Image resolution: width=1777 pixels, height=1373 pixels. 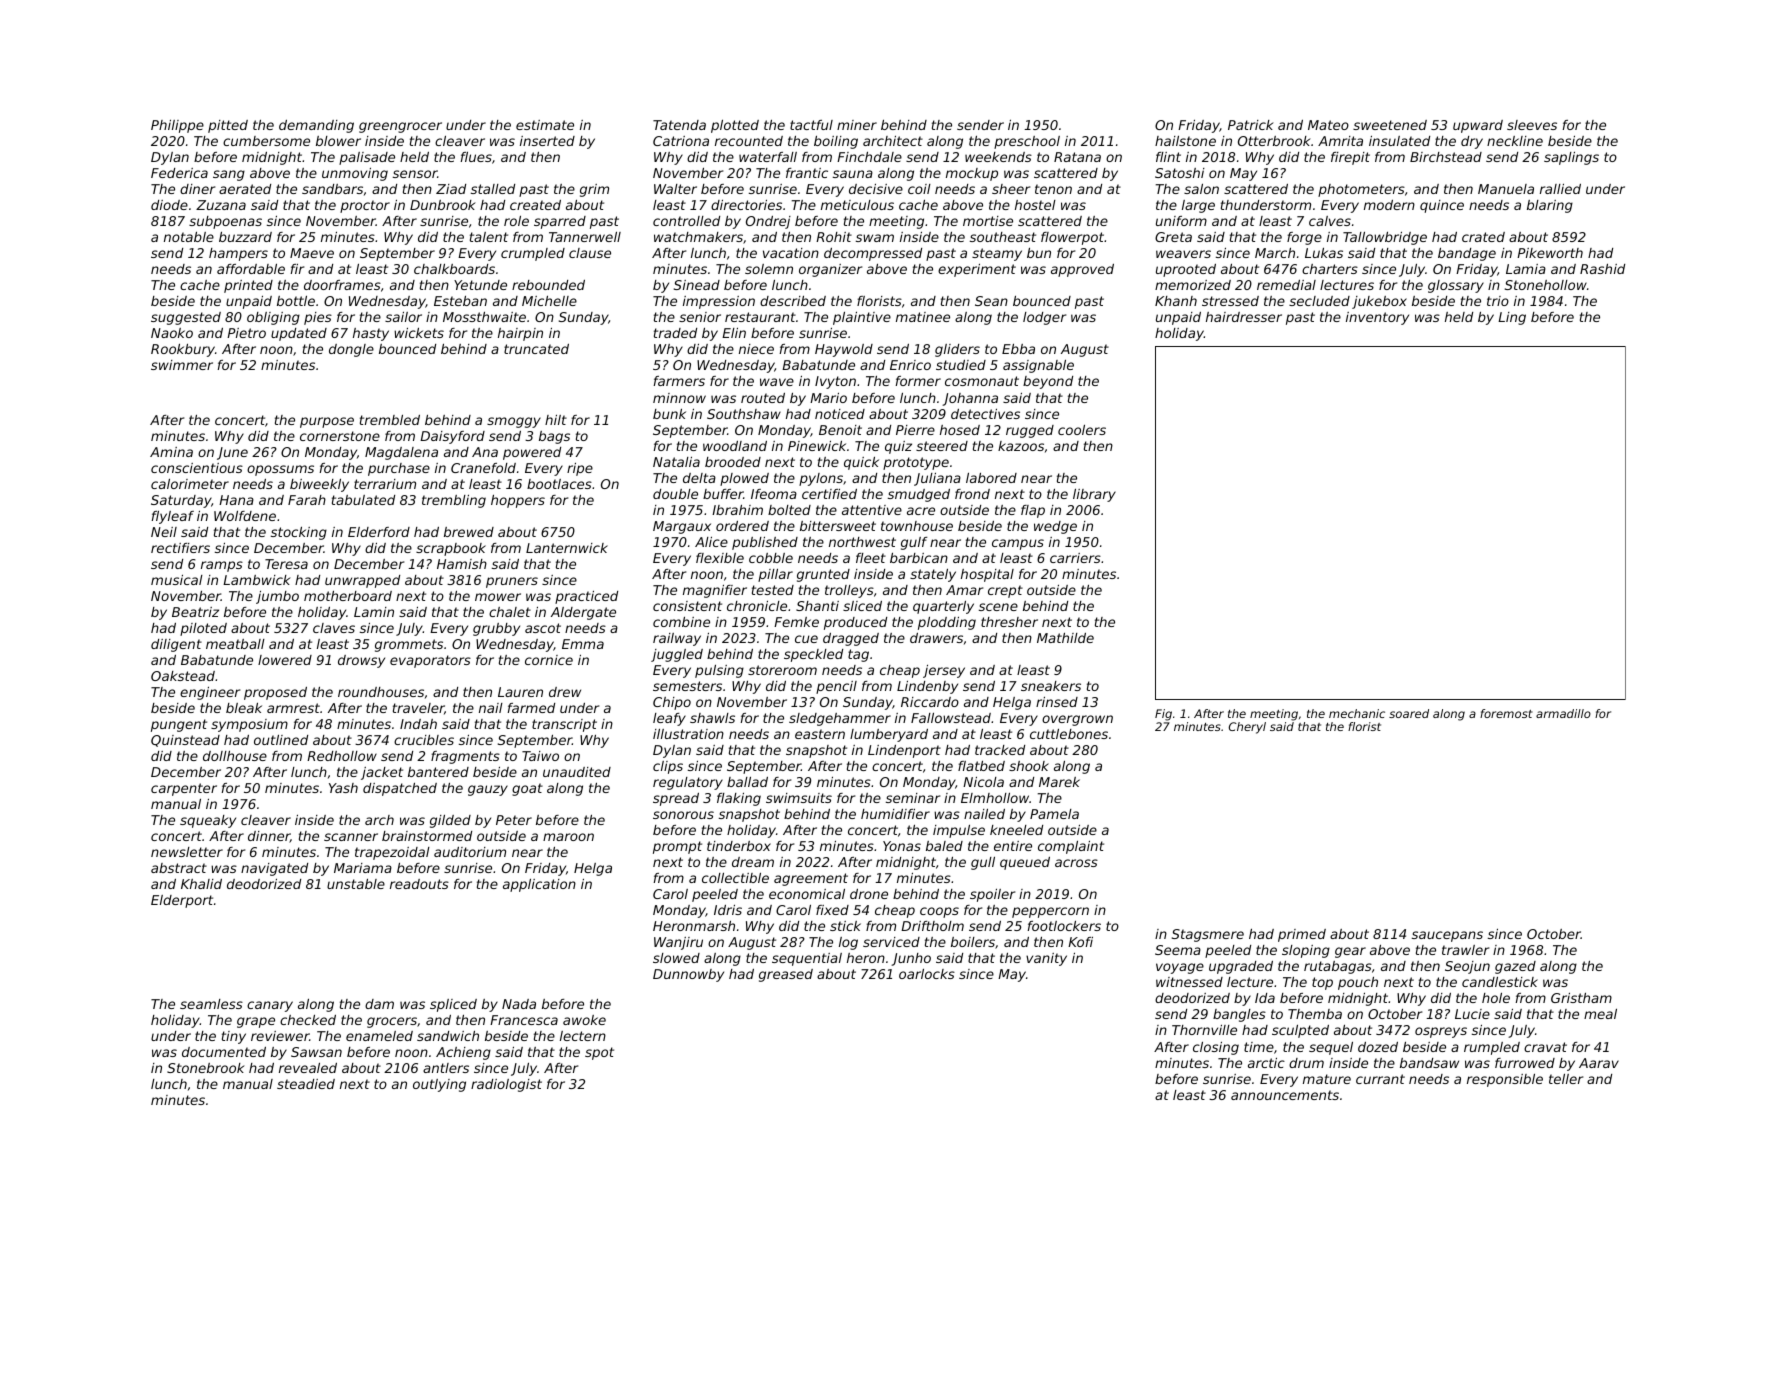 What do you see at coordinates (1029, 766) in the document?
I see `shook` at bounding box center [1029, 766].
